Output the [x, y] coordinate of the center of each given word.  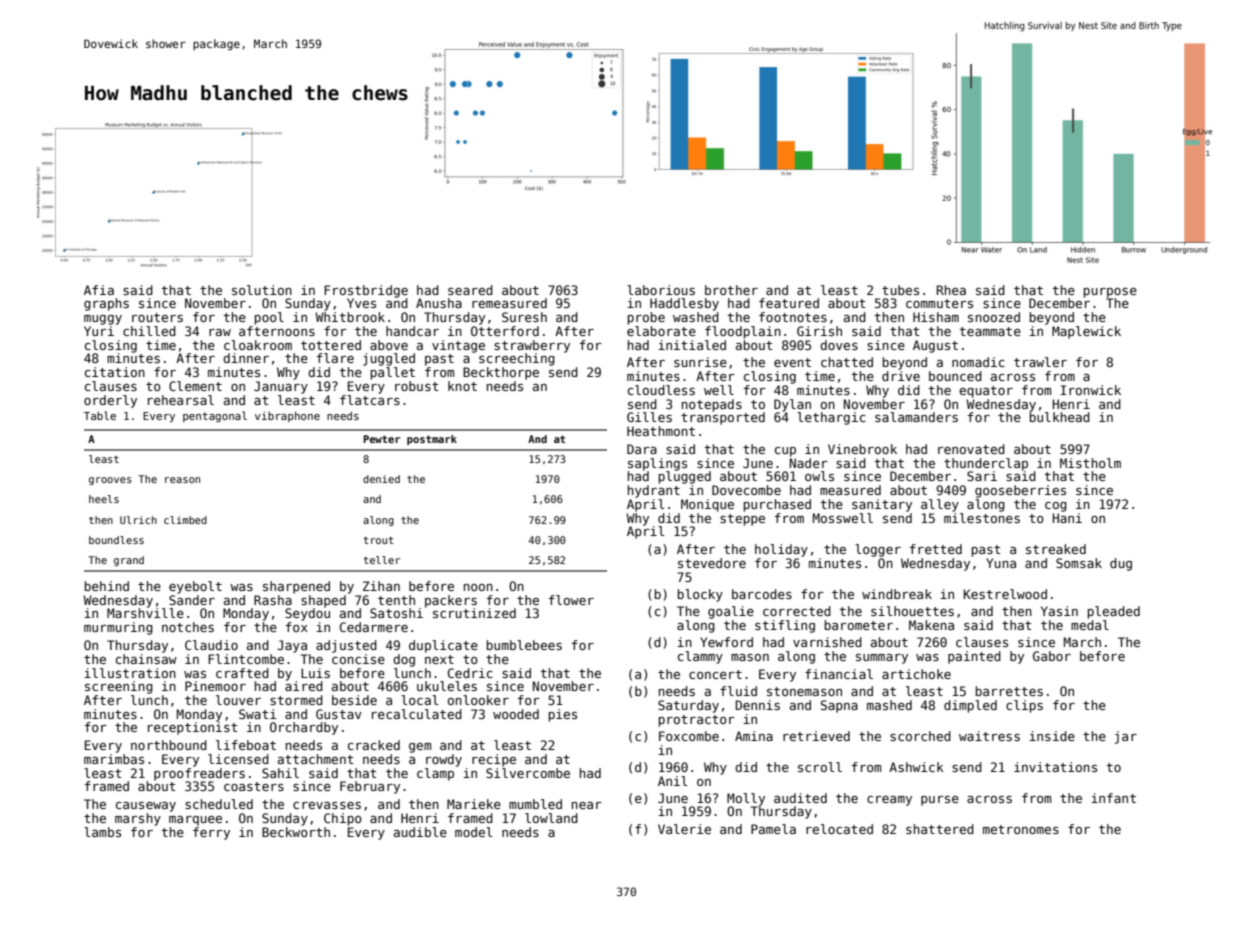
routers [157, 317]
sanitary [882, 505]
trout [378, 540]
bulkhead [1060, 417]
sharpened [296, 587]
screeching [517, 359]
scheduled [219, 804]
